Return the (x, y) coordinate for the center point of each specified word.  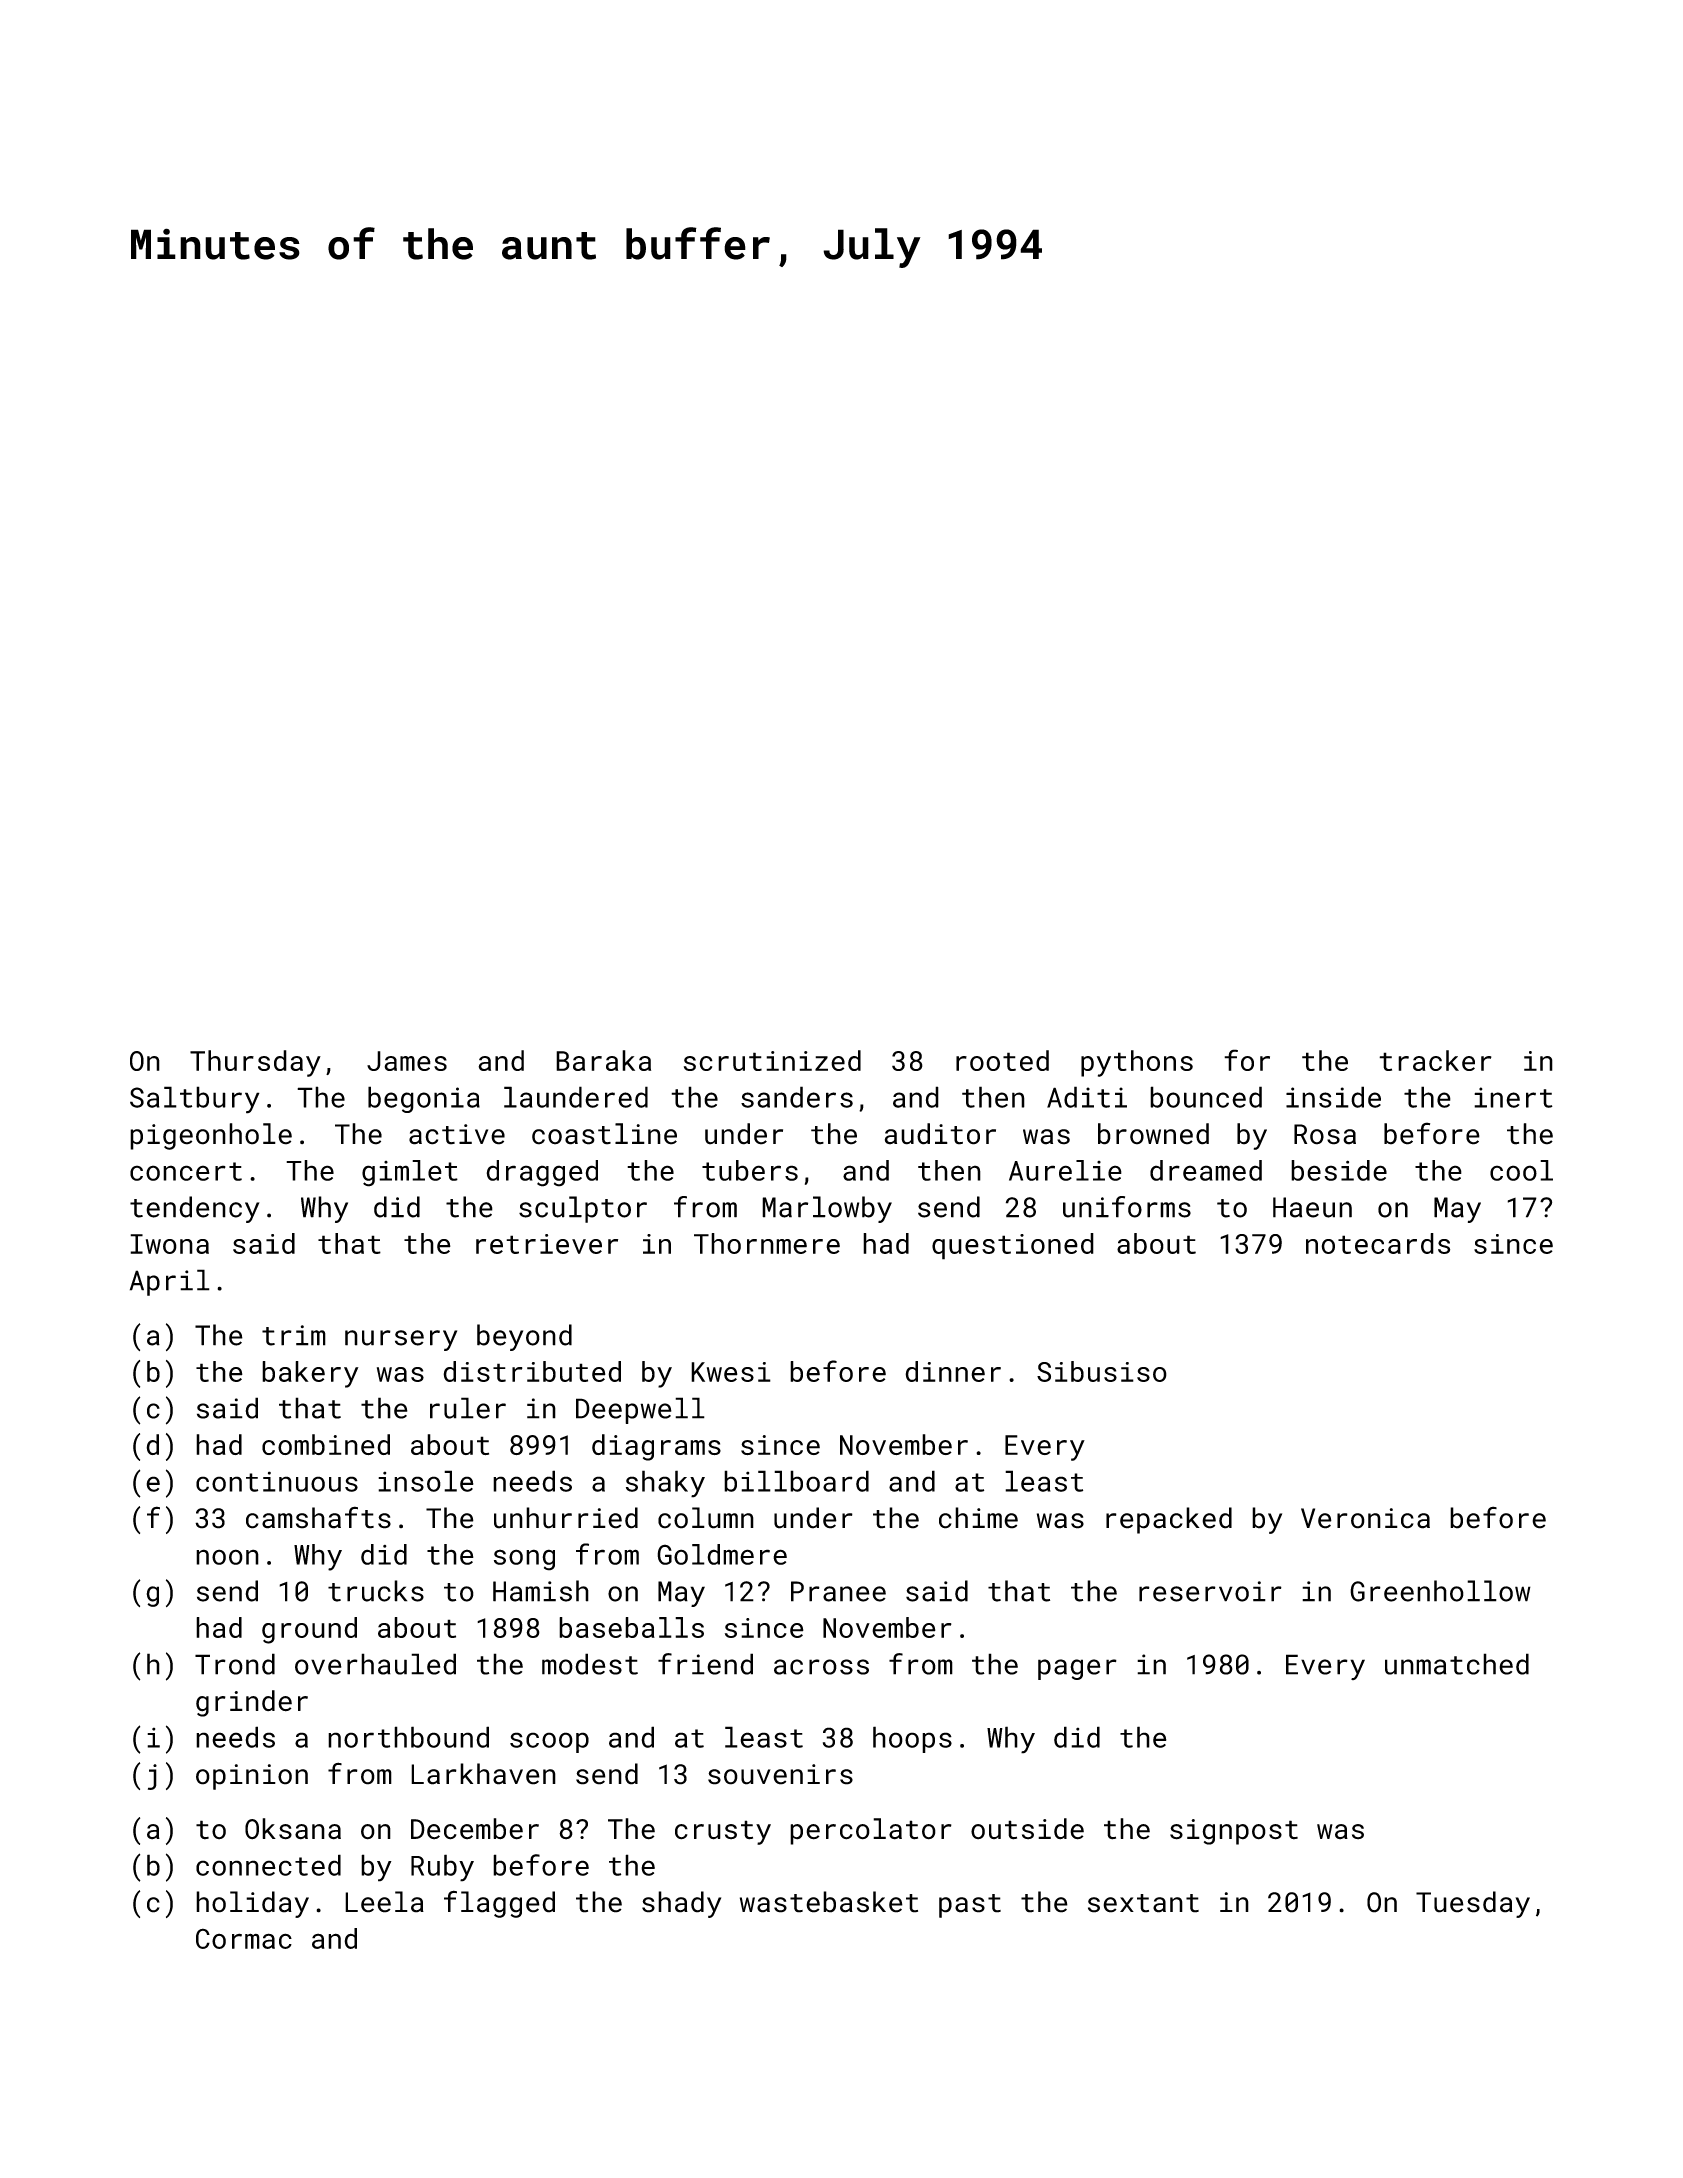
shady (681, 1904)
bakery (310, 1374)
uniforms (1127, 1207)
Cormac (244, 1938)
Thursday (255, 1063)
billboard (796, 1481)
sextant (1143, 1903)
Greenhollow (1440, 1591)
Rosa (1325, 1134)
